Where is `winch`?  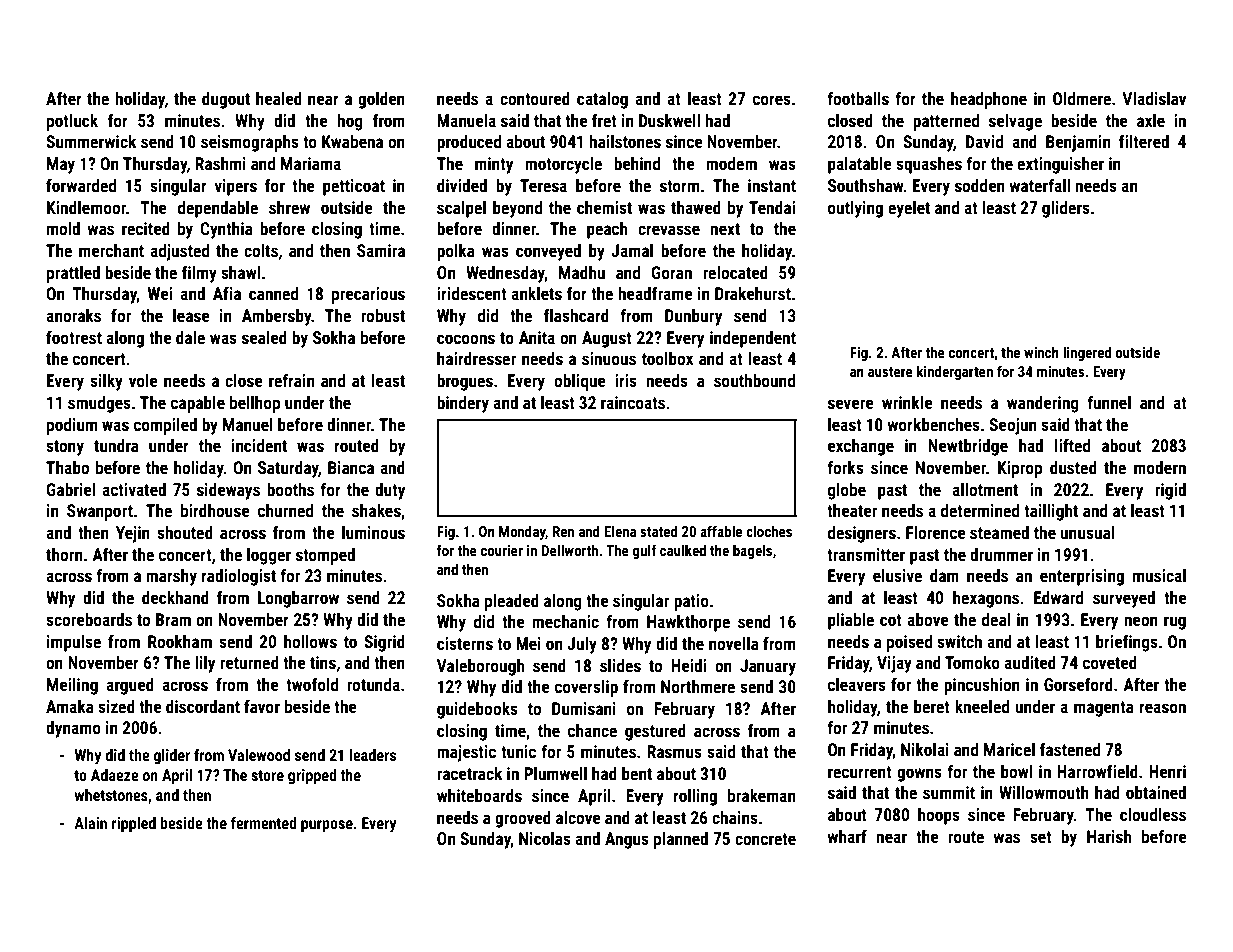
winch is located at coordinates (1041, 352).
